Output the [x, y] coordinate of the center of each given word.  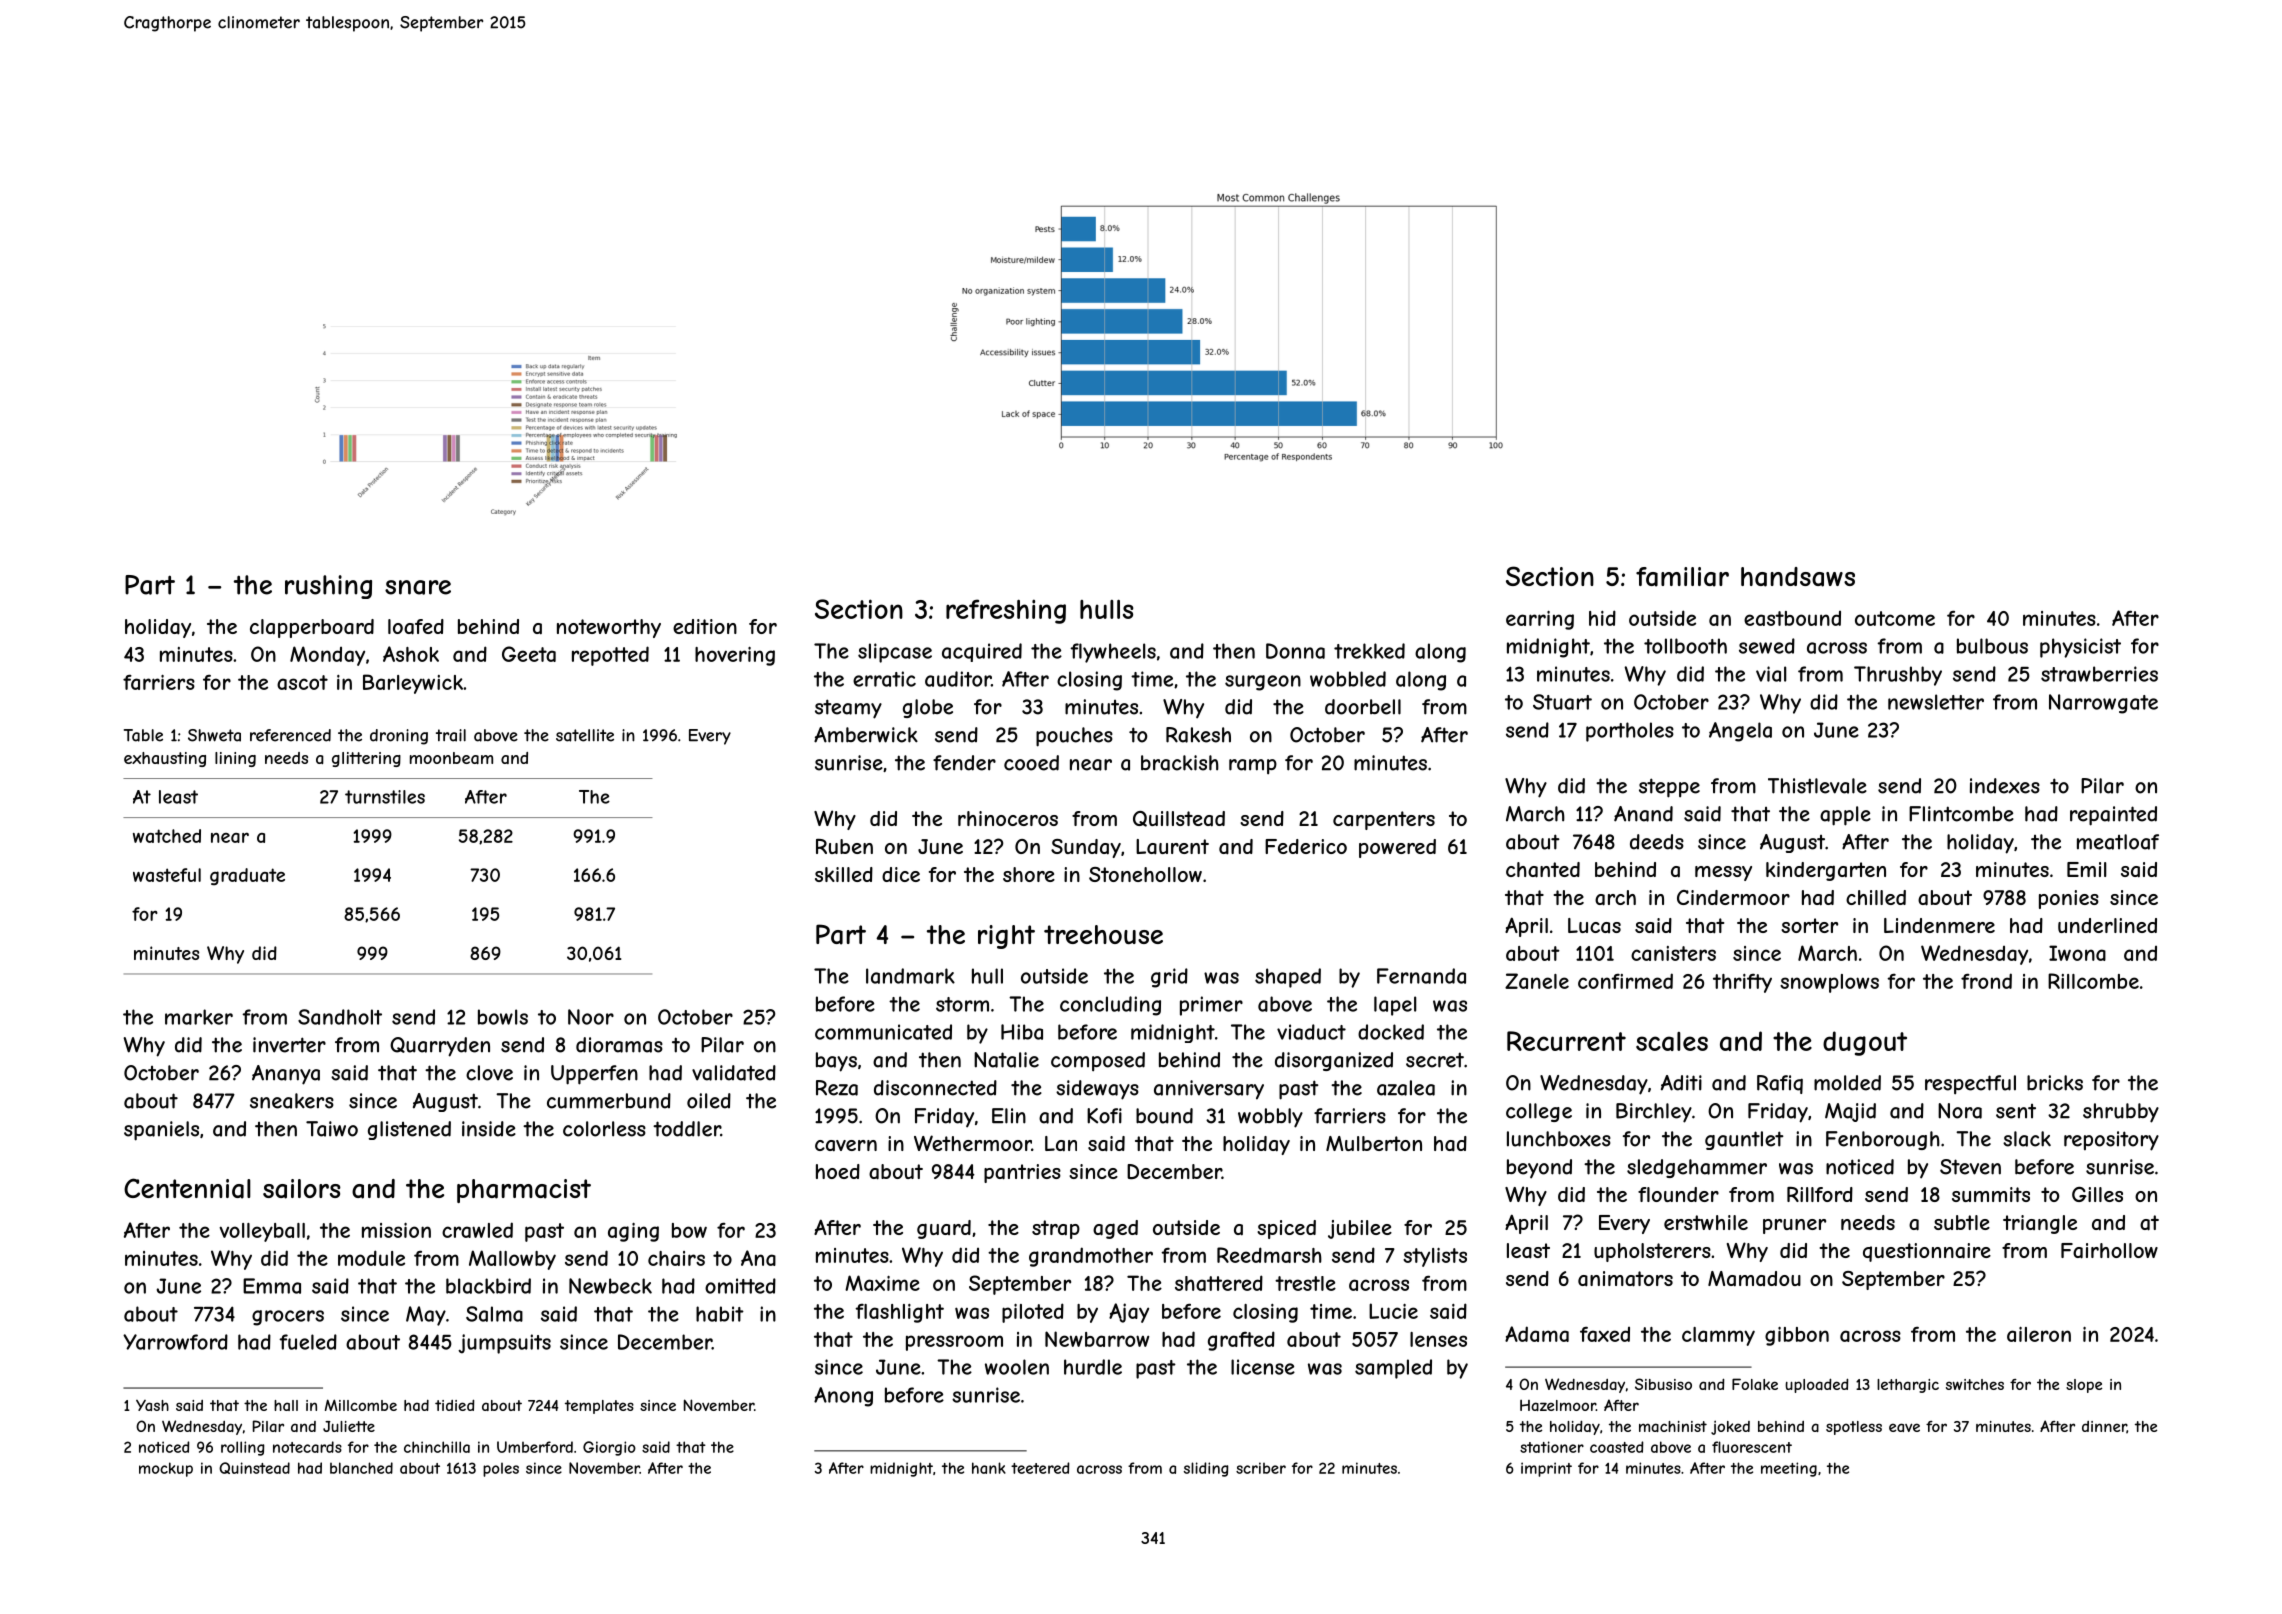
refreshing [1006, 611]
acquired [982, 652]
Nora [1960, 1111]
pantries [1022, 1173]
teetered [1040, 1468]
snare [418, 587]
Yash [152, 1405]
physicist [2080, 648]
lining [235, 759]
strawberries [2099, 674]
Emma [272, 1286]
